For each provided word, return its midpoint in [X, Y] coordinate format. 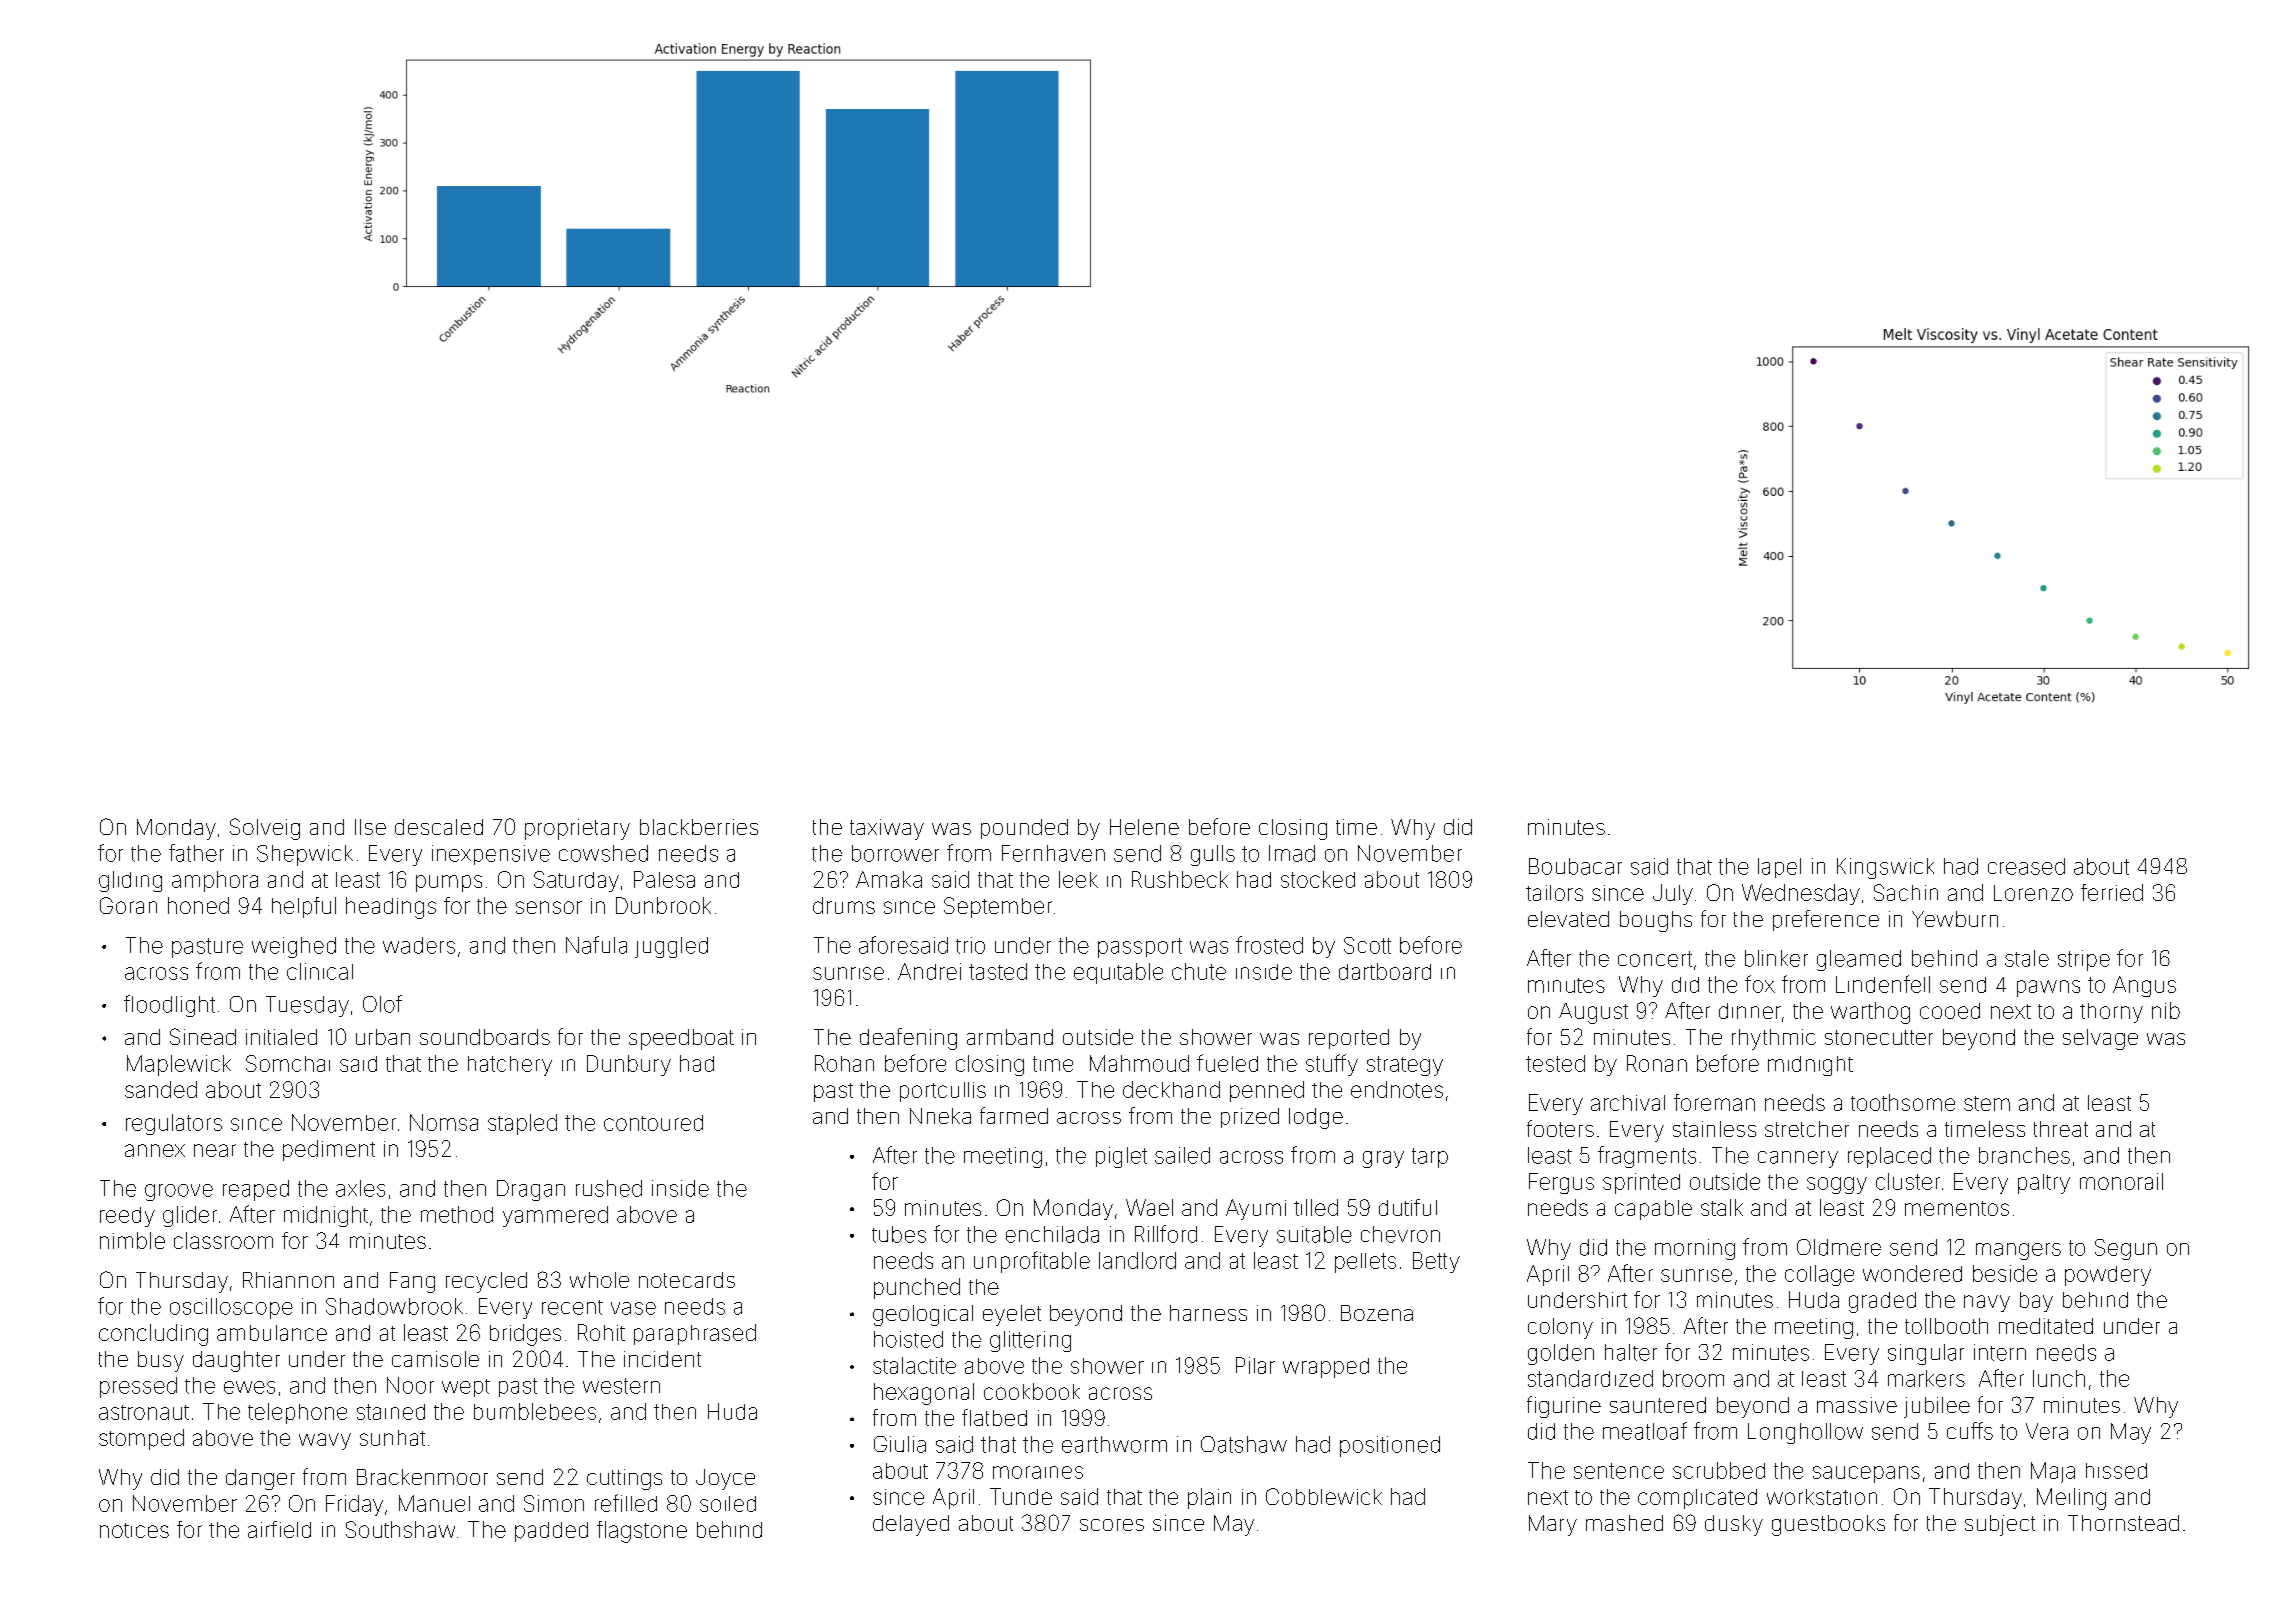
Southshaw [400, 1529]
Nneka [940, 1116]
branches [2024, 1155]
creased [2026, 866]
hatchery [510, 1066]
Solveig [265, 829]
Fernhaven [1053, 853]
